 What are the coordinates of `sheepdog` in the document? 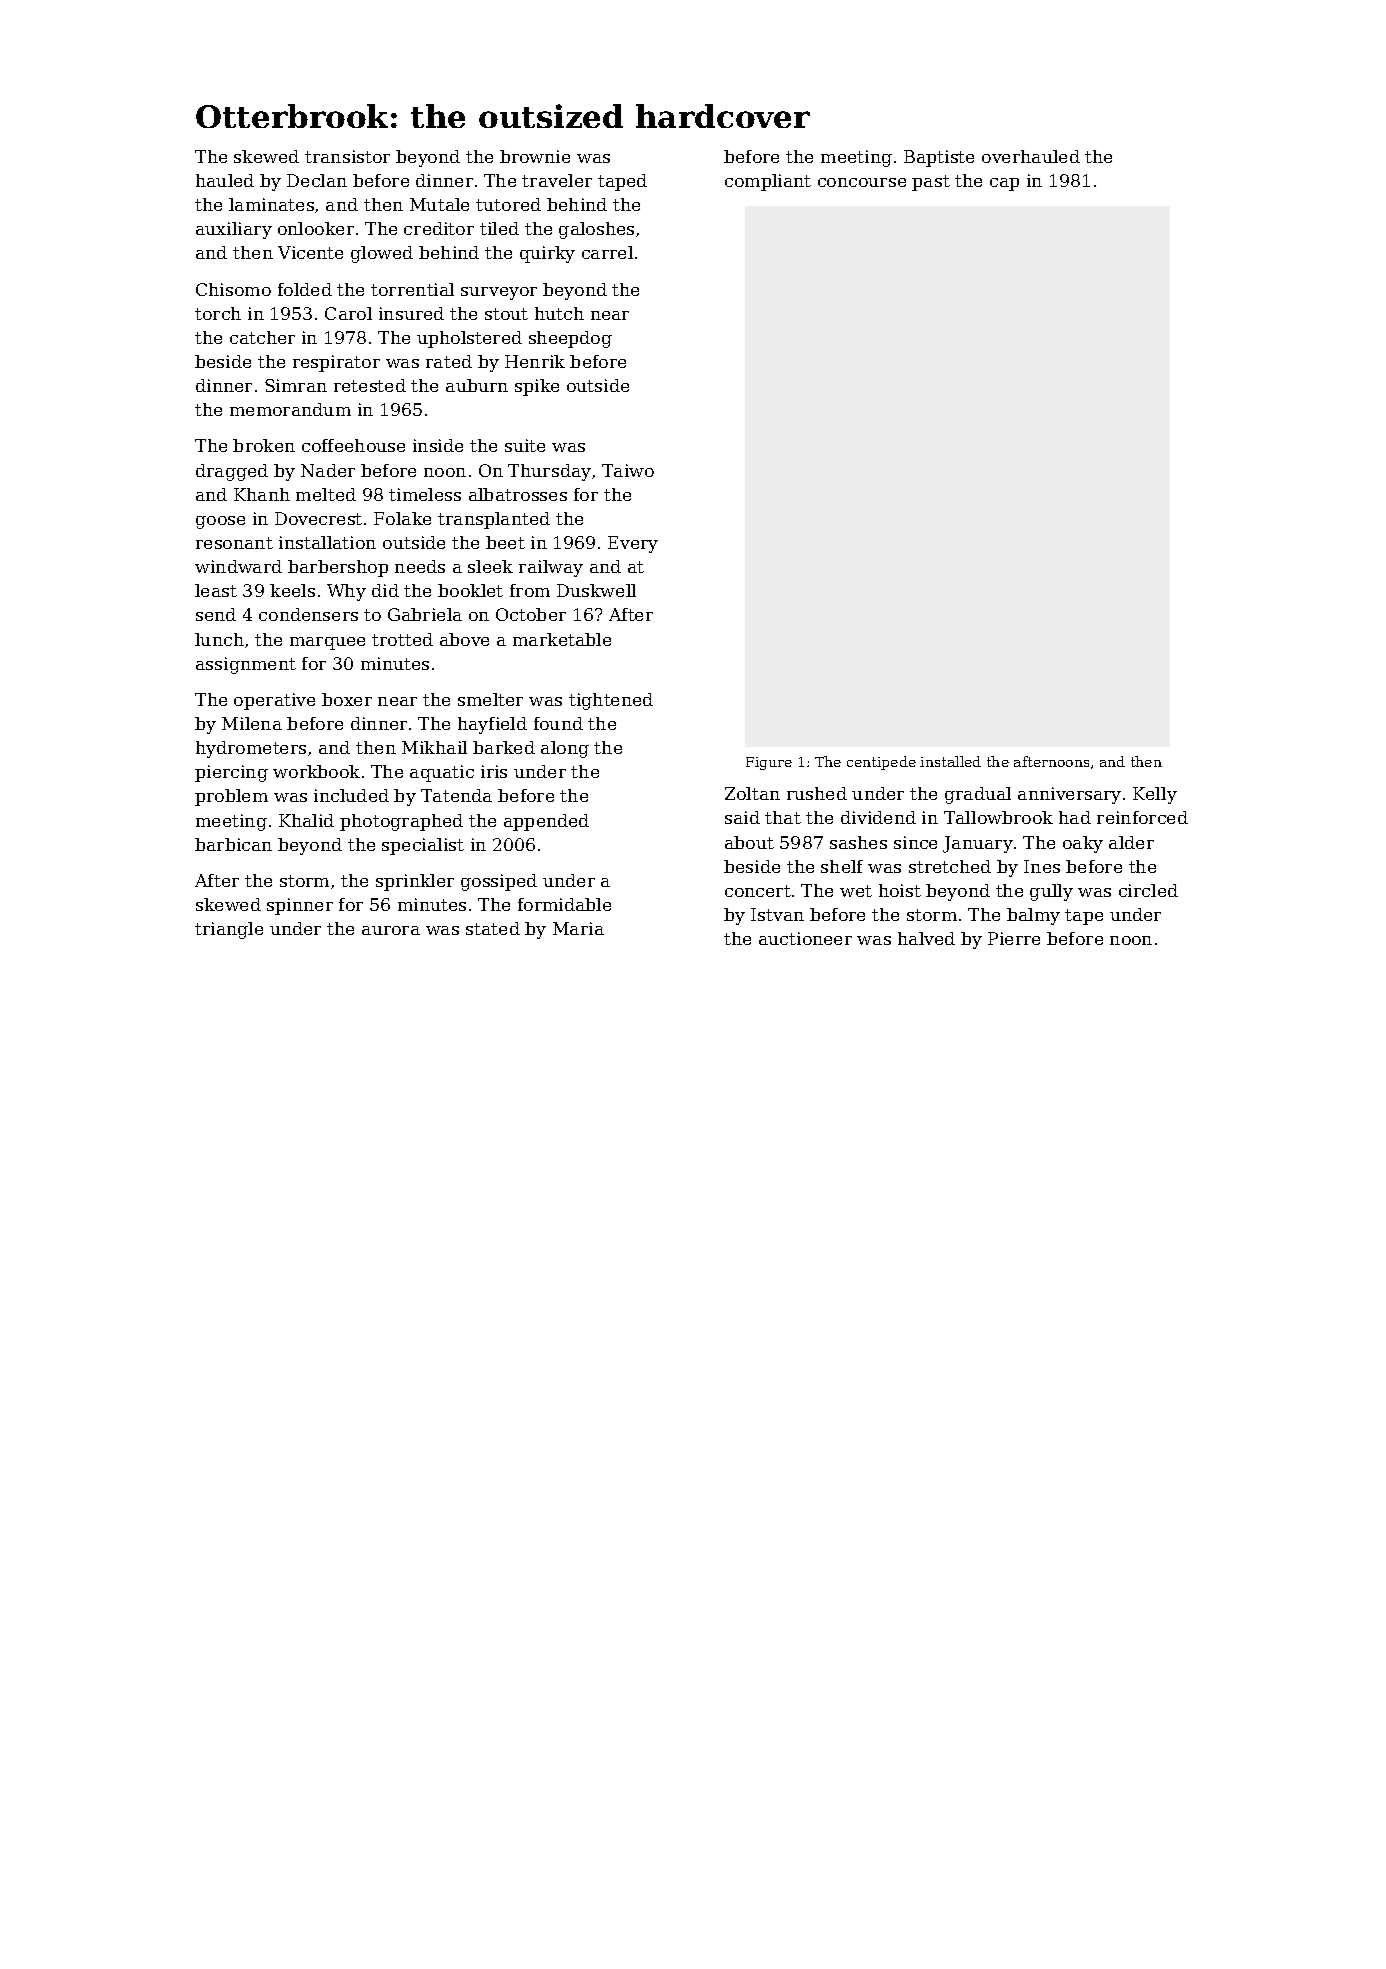 It's located at (570, 339).
